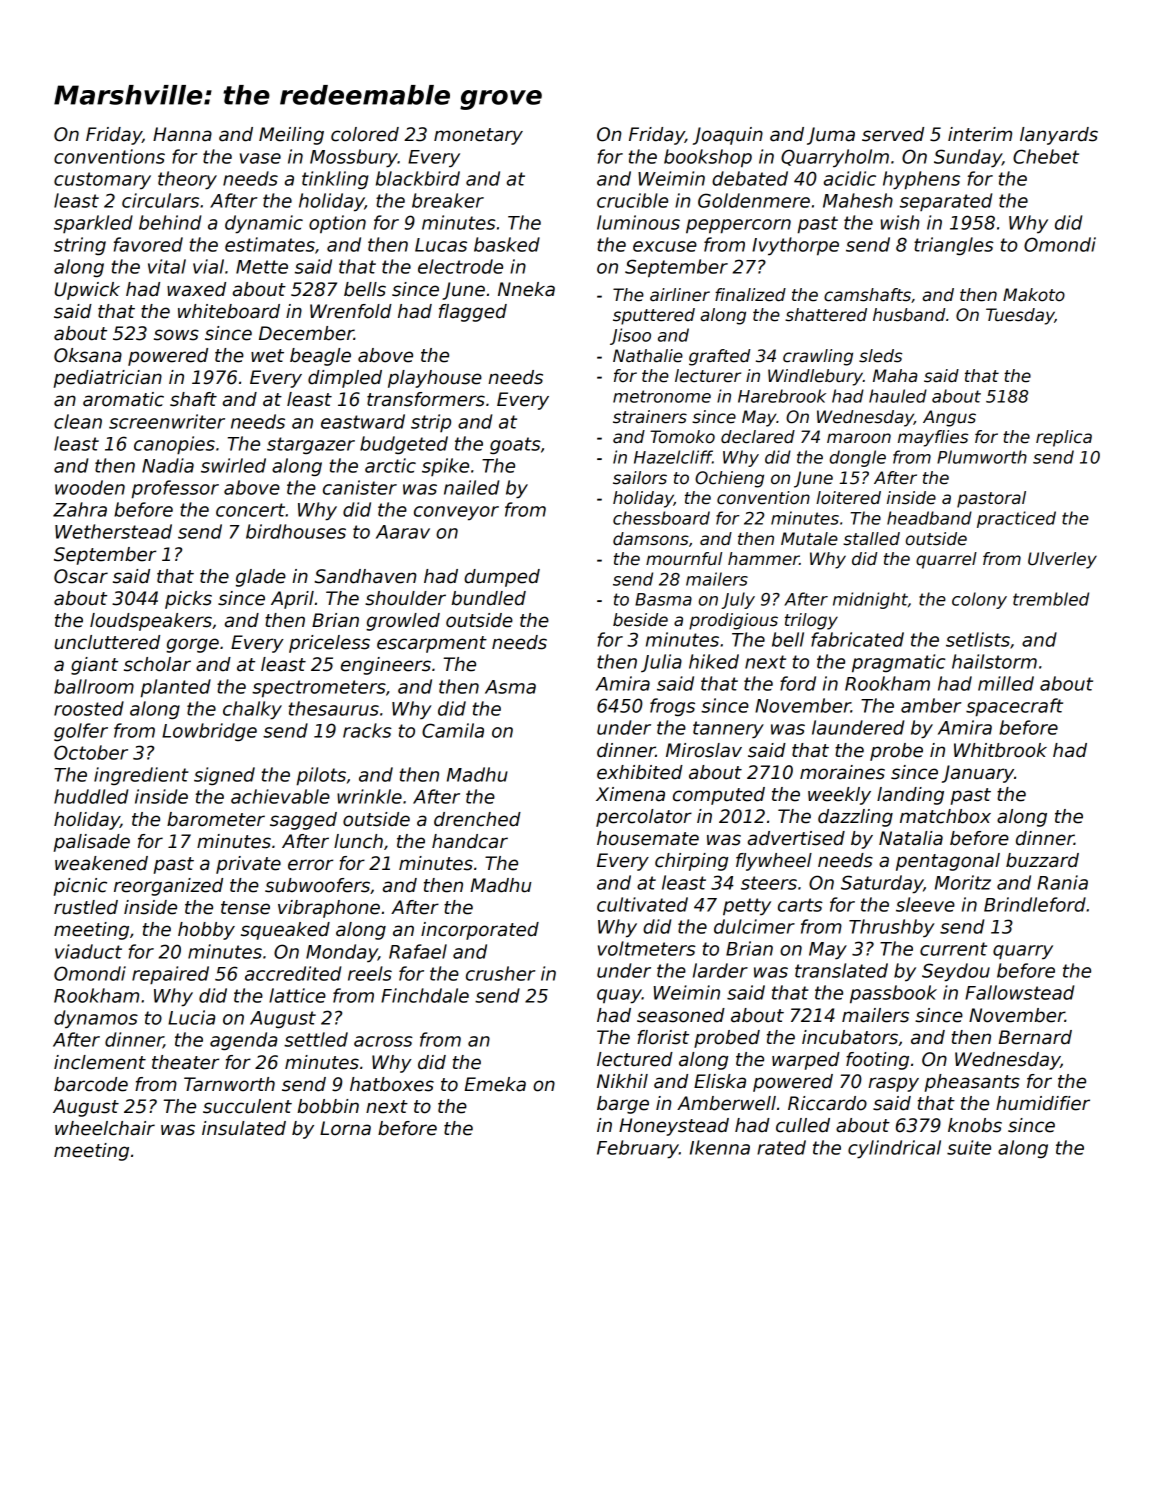 The height and width of the page is (1495, 1155). I want to click on Saturday, so click(882, 884).
